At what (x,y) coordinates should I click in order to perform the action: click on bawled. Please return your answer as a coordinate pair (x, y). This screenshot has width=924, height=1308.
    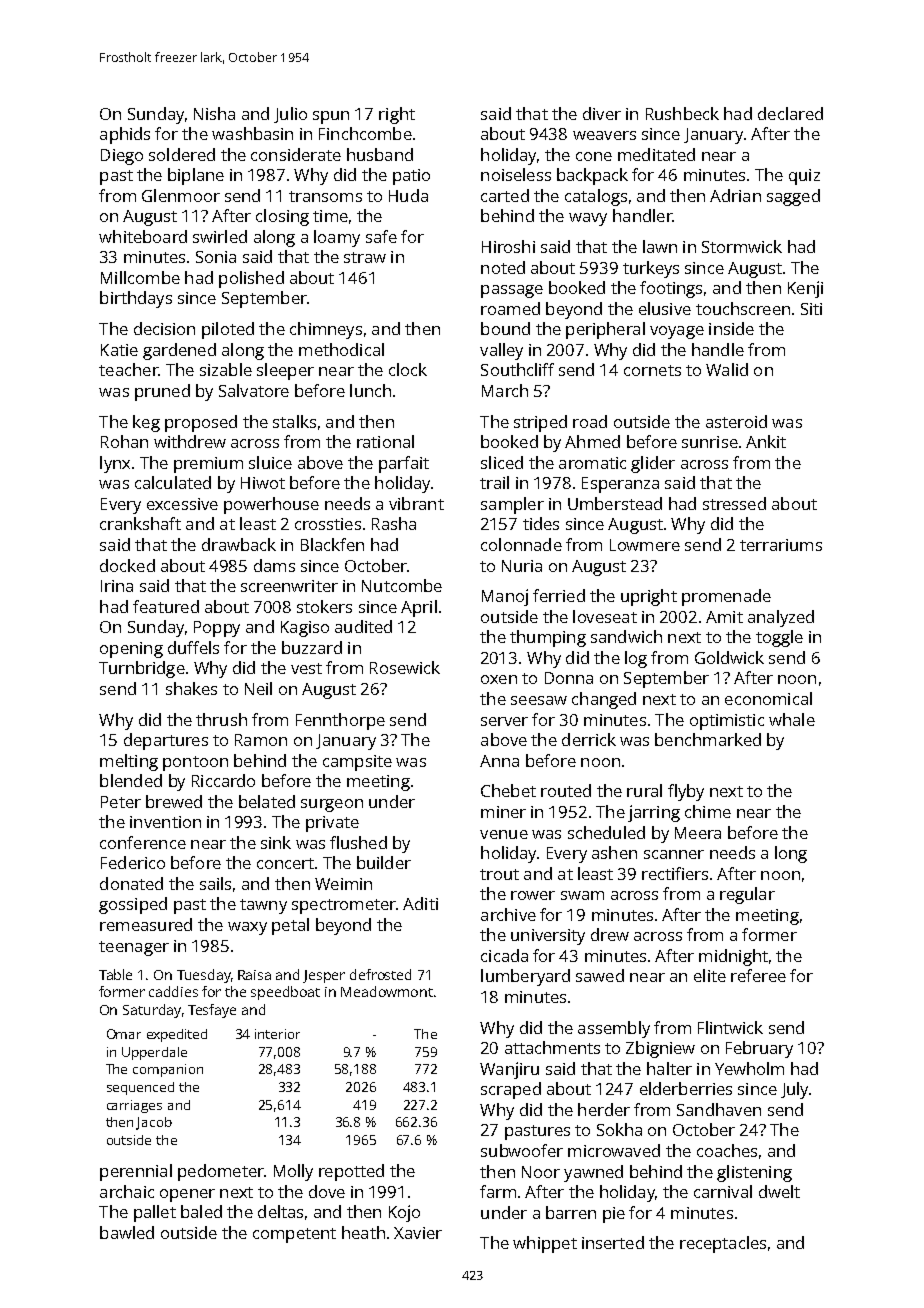
    Looking at the image, I should click on (127, 1232).
